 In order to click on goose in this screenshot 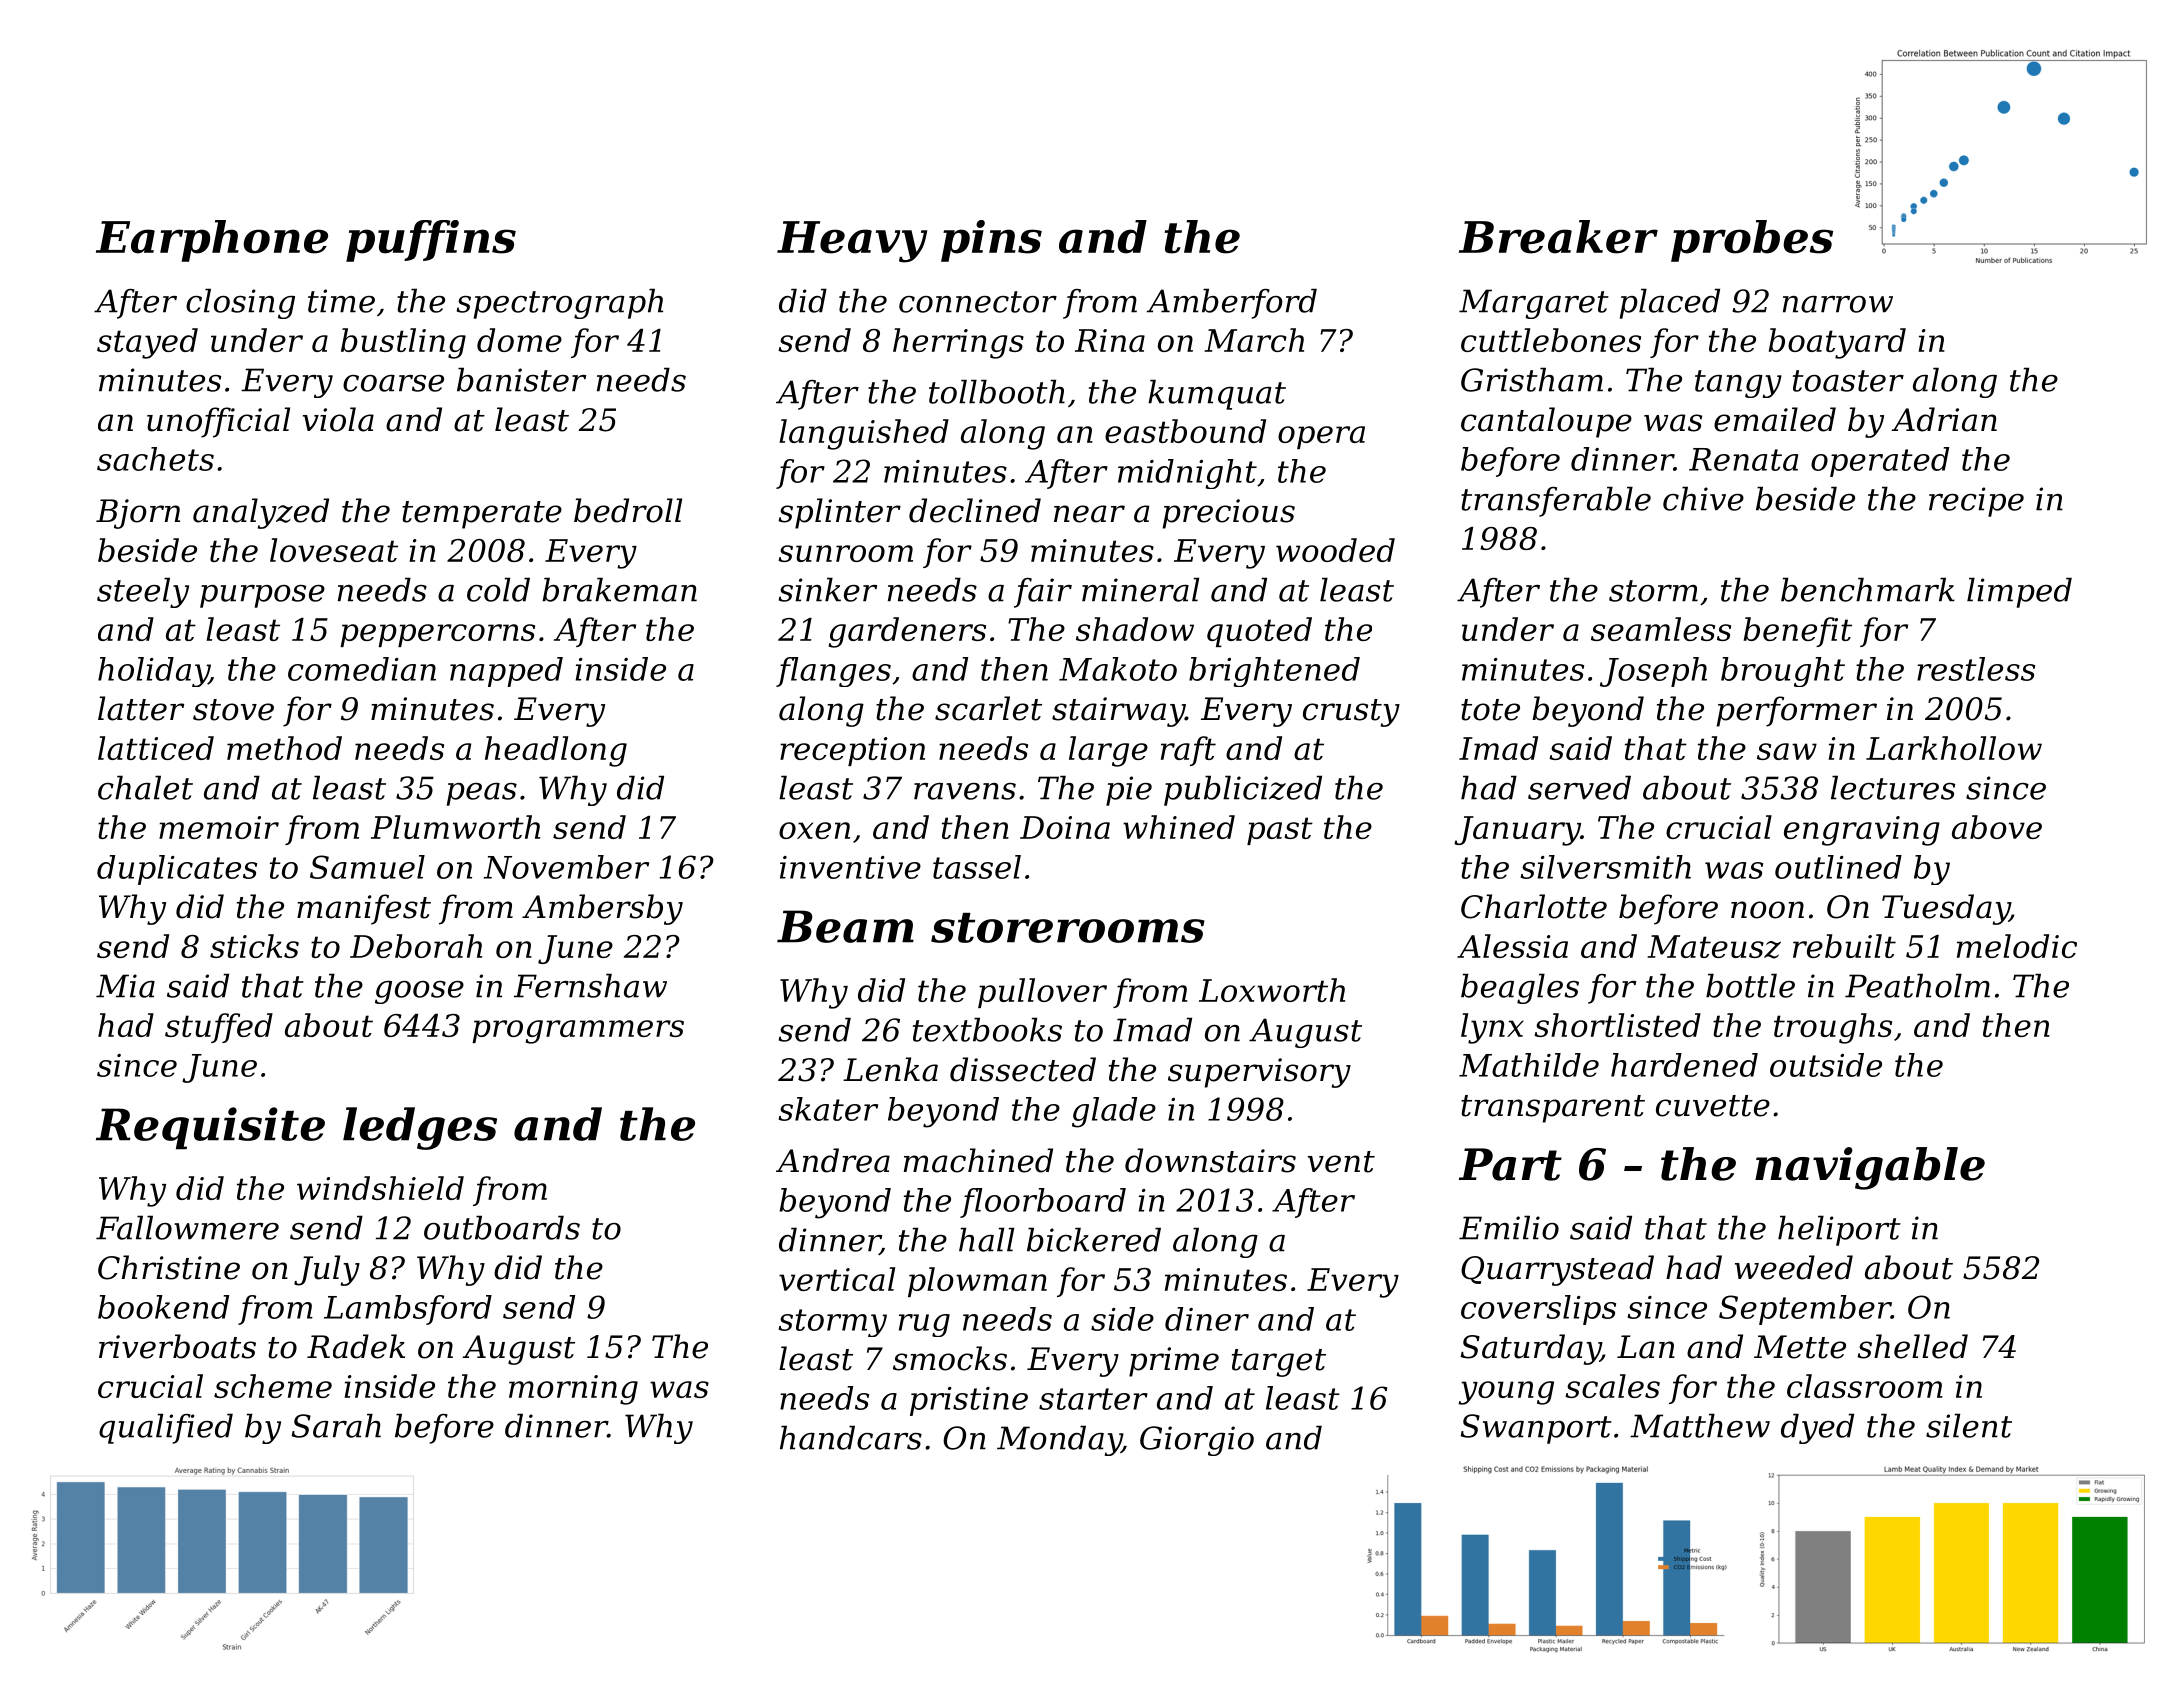, I will do `click(419, 992)`.
